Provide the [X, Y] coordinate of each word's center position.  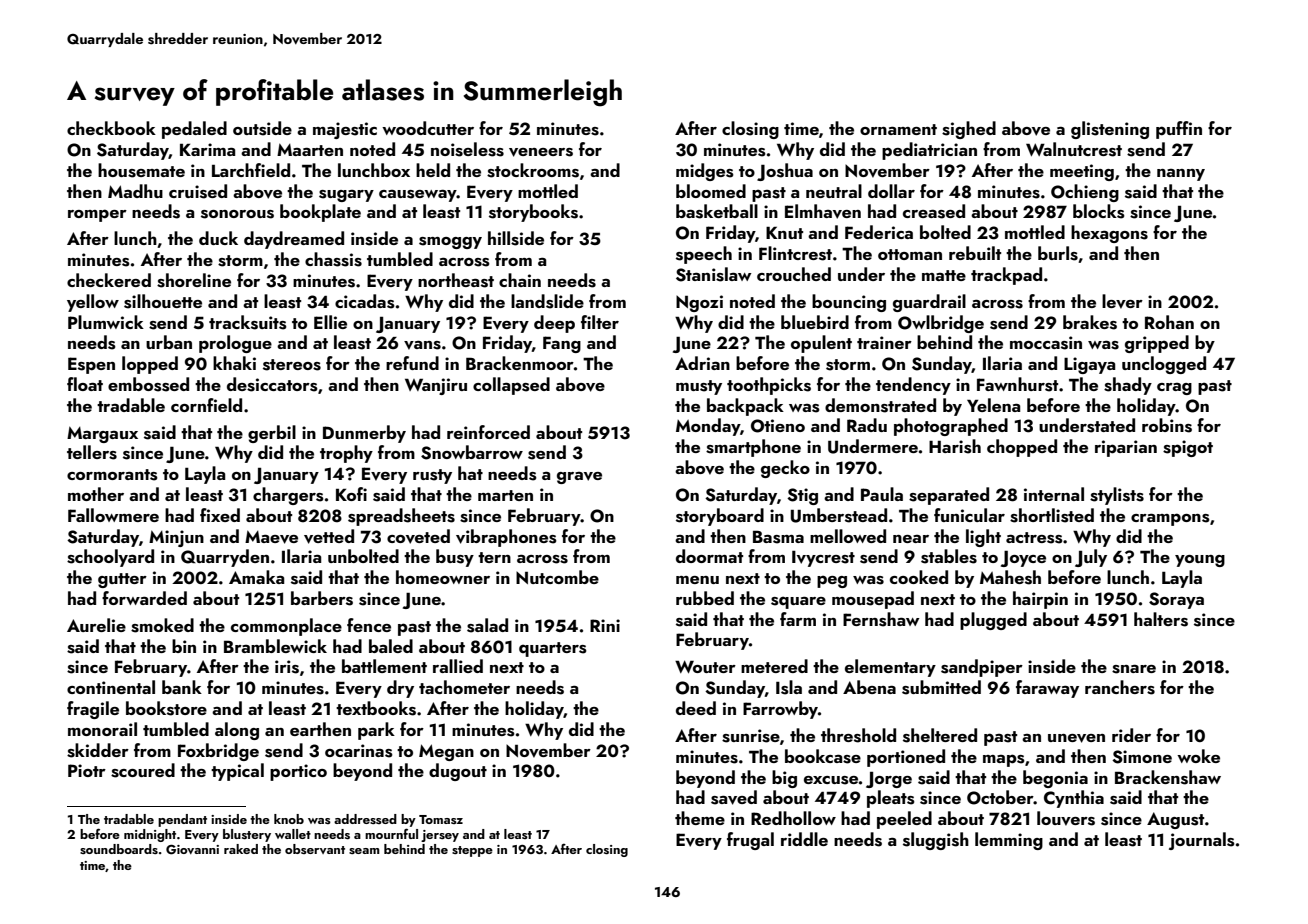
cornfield [206, 405]
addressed [365, 819]
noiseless [467, 149]
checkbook [111, 128]
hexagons [1109, 234]
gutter [122, 580]
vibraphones [506, 538]
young [1200, 561]
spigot [1188, 448]
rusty [432, 476]
